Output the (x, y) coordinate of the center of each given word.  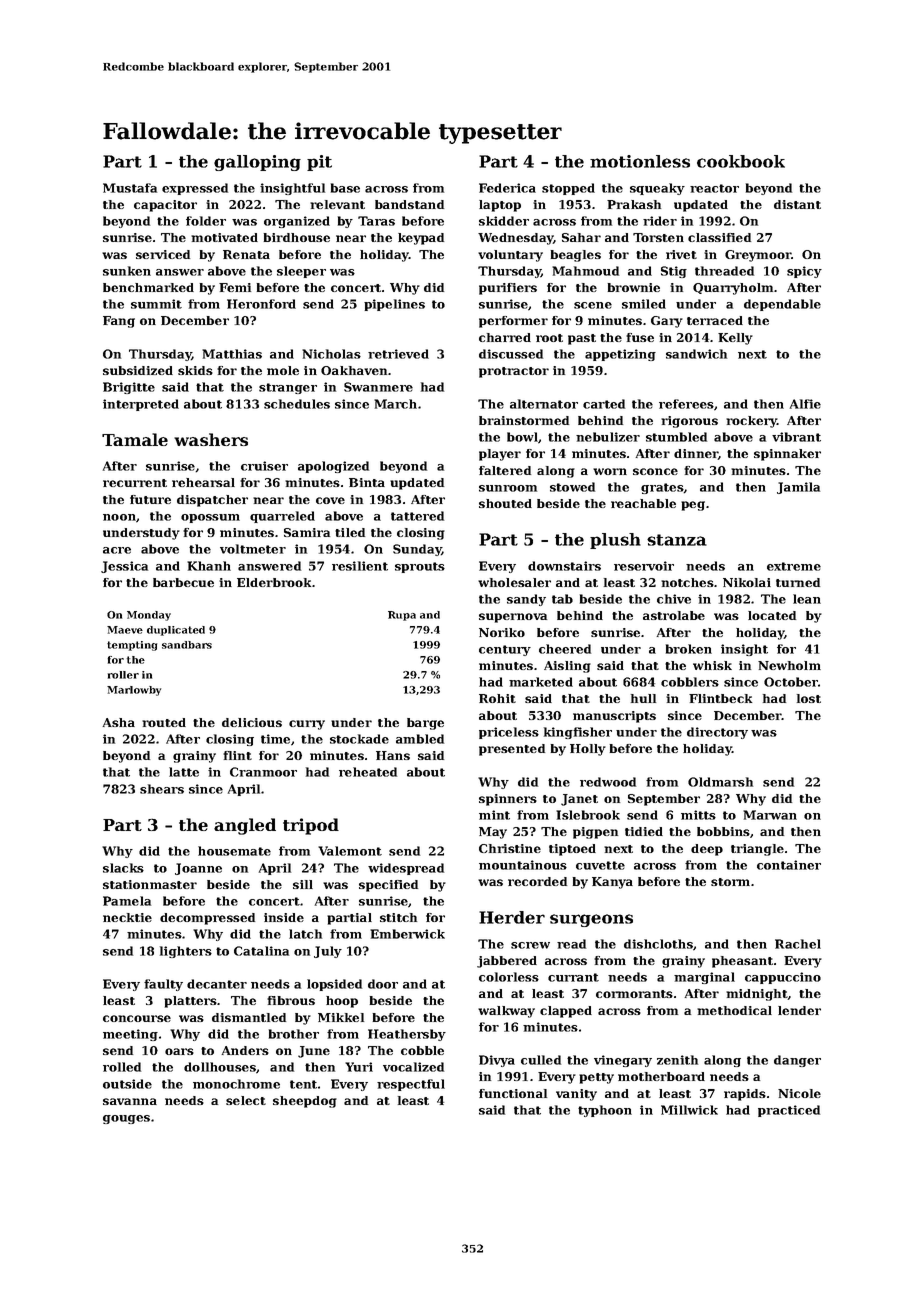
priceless (509, 733)
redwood (608, 782)
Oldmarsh (720, 782)
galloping (257, 163)
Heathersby (407, 1035)
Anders (245, 1050)
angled (245, 826)
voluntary (510, 256)
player (500, 455)
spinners (508, 800)
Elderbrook (274, 582)
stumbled (676, 437)
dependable (782, 305)
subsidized (138, 370)
